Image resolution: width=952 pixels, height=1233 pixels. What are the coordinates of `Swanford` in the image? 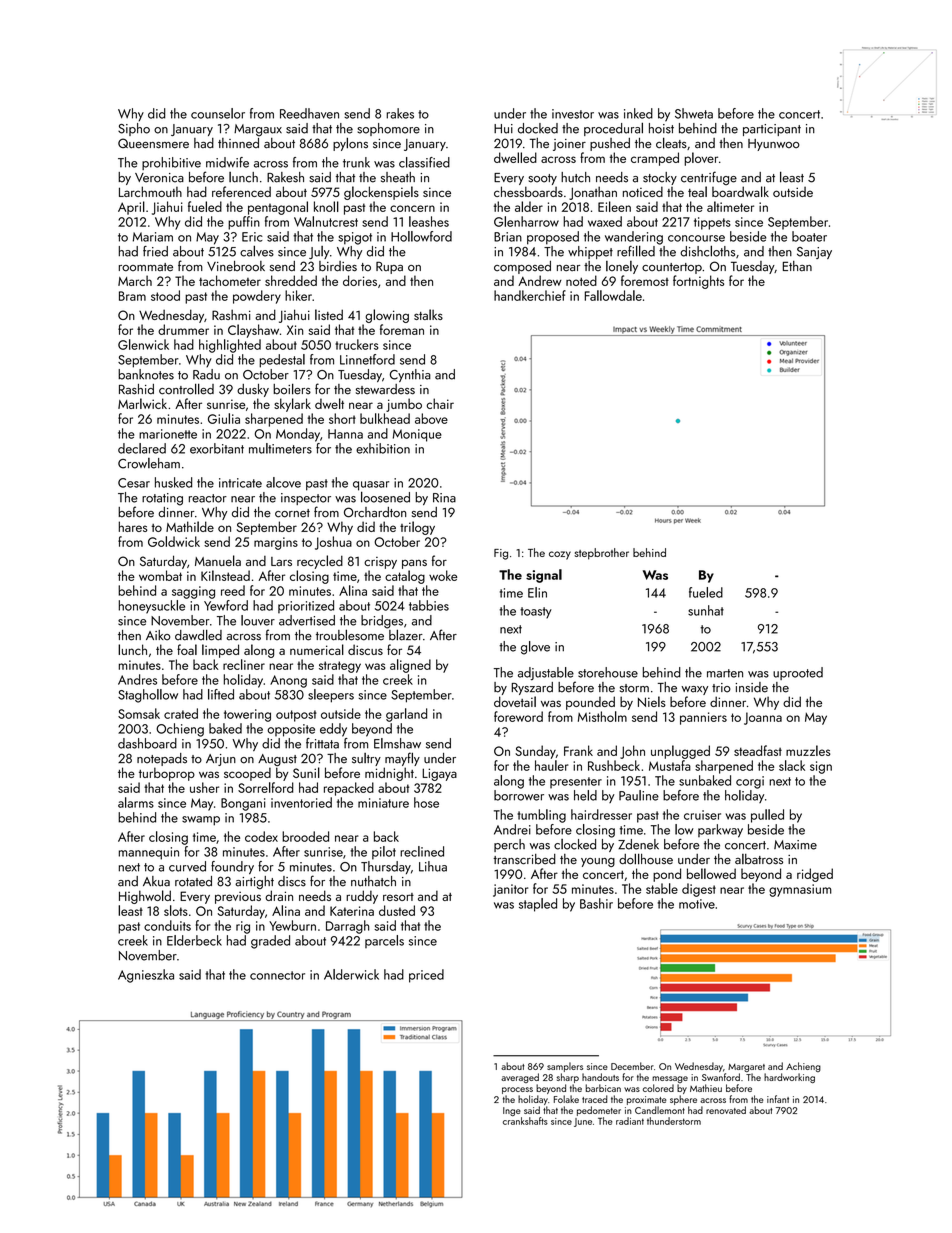 It's located at (721, 1077).
